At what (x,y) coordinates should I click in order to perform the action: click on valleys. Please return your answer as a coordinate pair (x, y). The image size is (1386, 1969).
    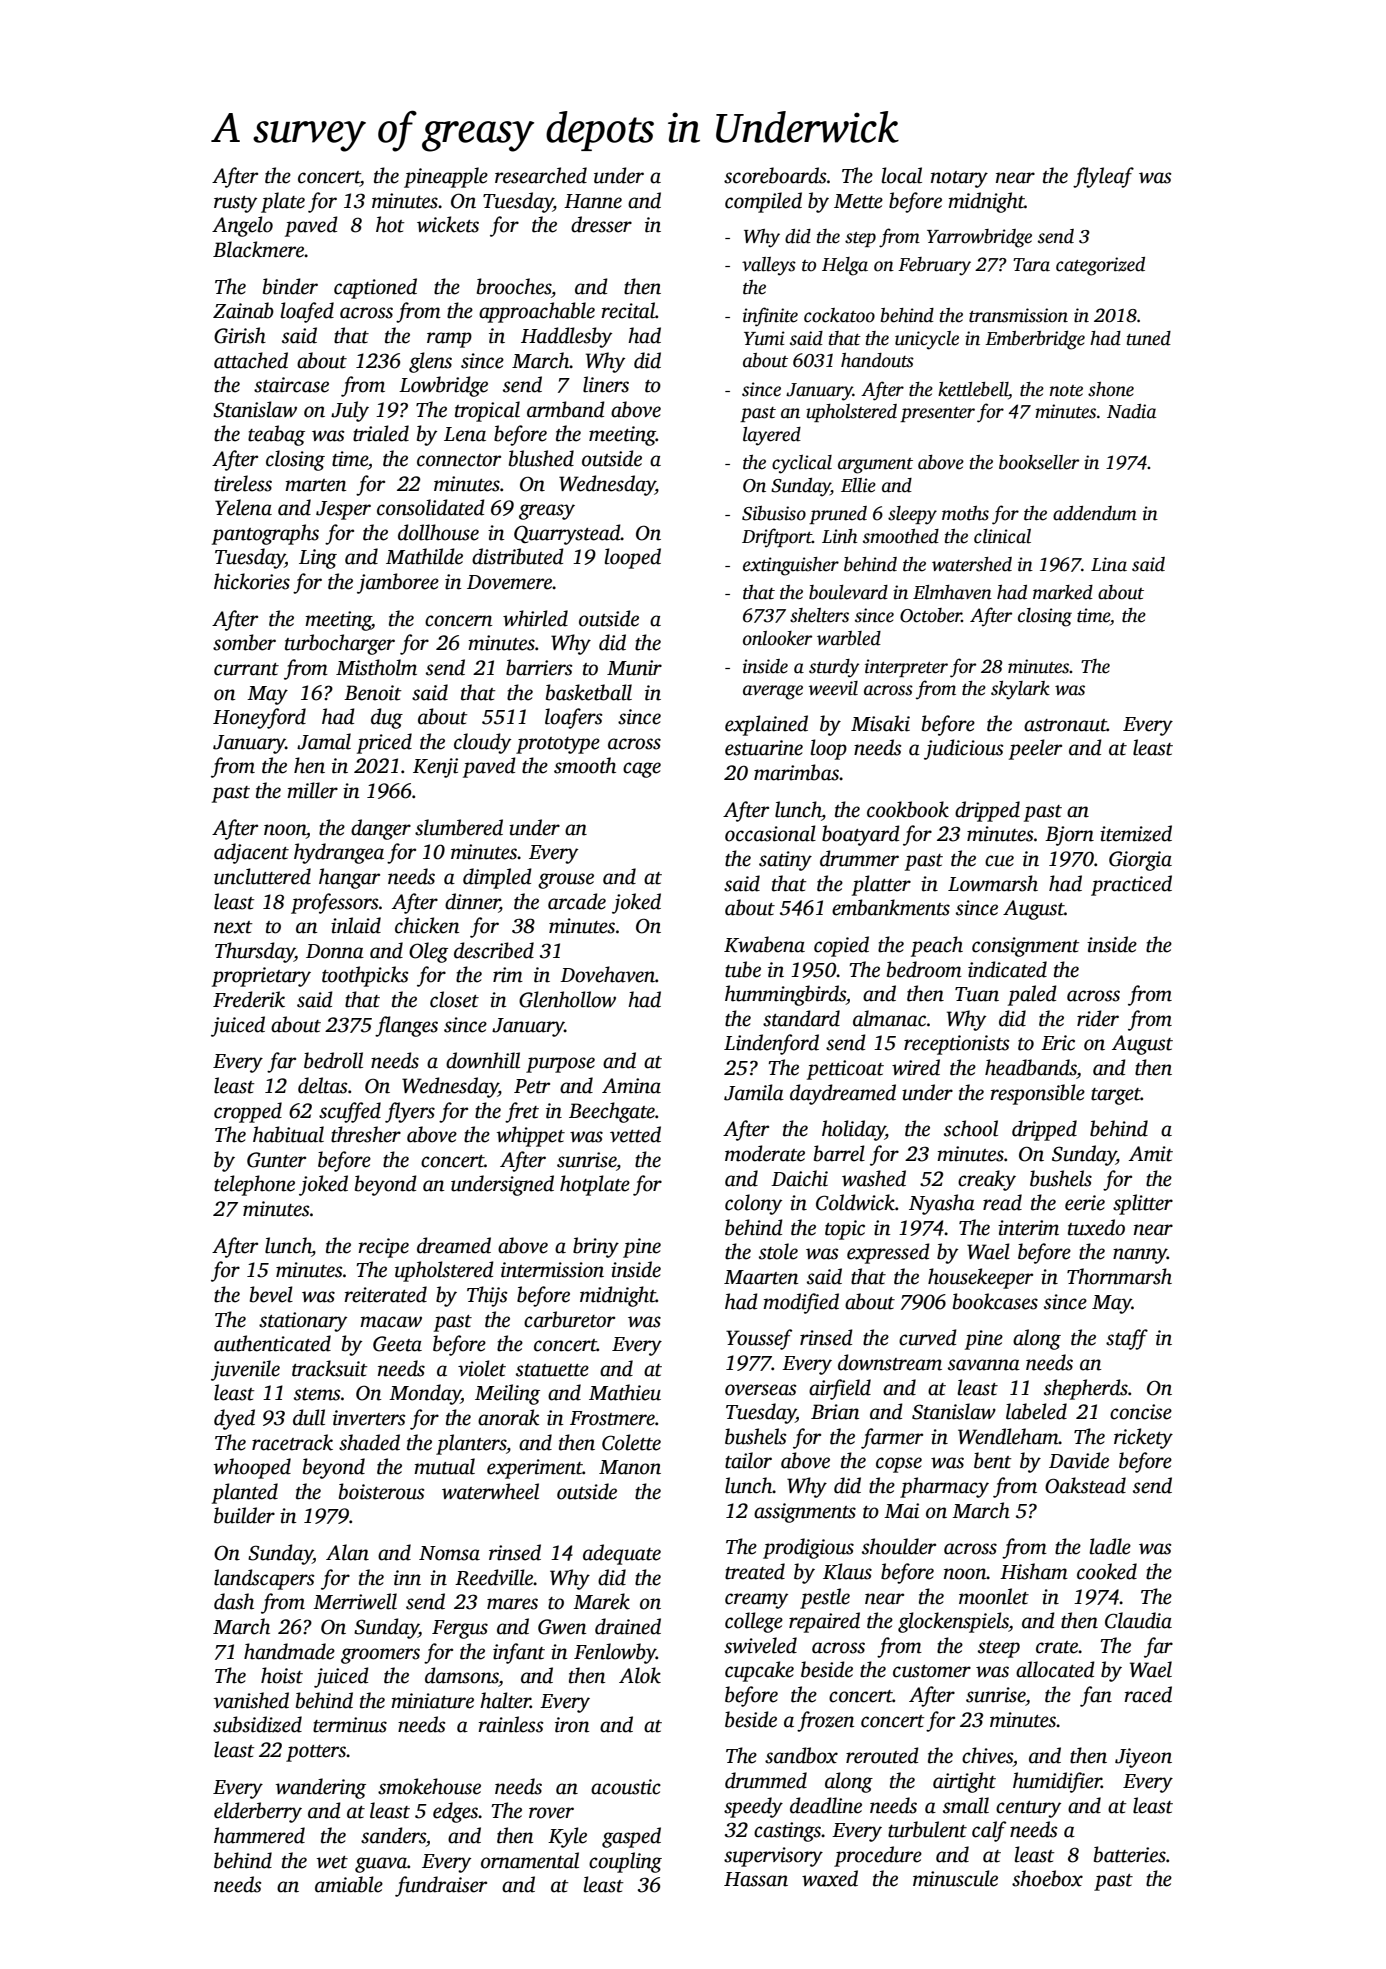
    Looking at the image, I should click on (769, 266).
